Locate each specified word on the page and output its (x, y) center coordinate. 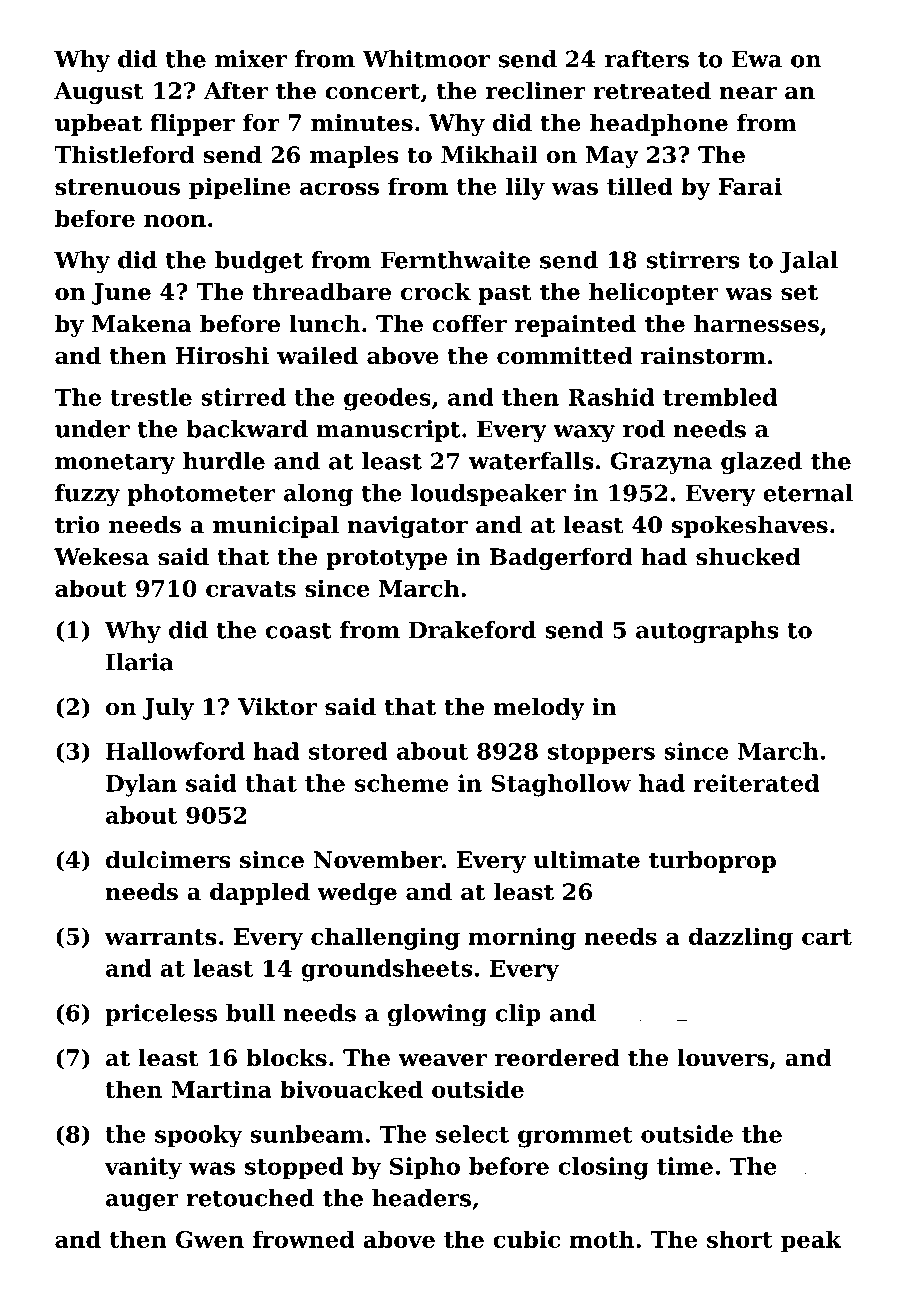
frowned (303, 1239)
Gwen (209, 1239)
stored (348, 751)
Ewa (757, 59)
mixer (251, 59)
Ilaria (140, 662)
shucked (748, 557)
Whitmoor (426, 59)
